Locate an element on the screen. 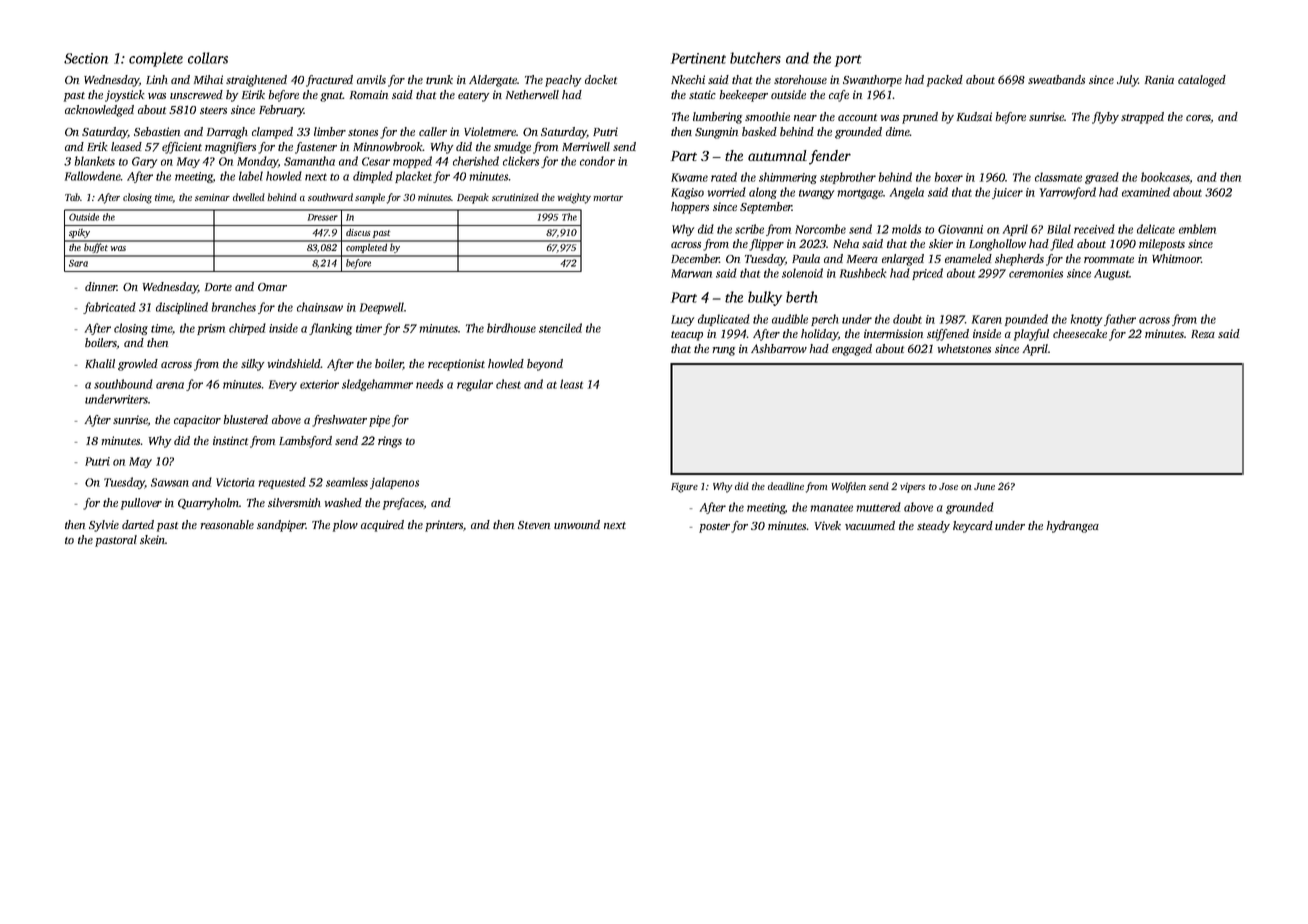  twangy is located at coordinates (816, 194).
